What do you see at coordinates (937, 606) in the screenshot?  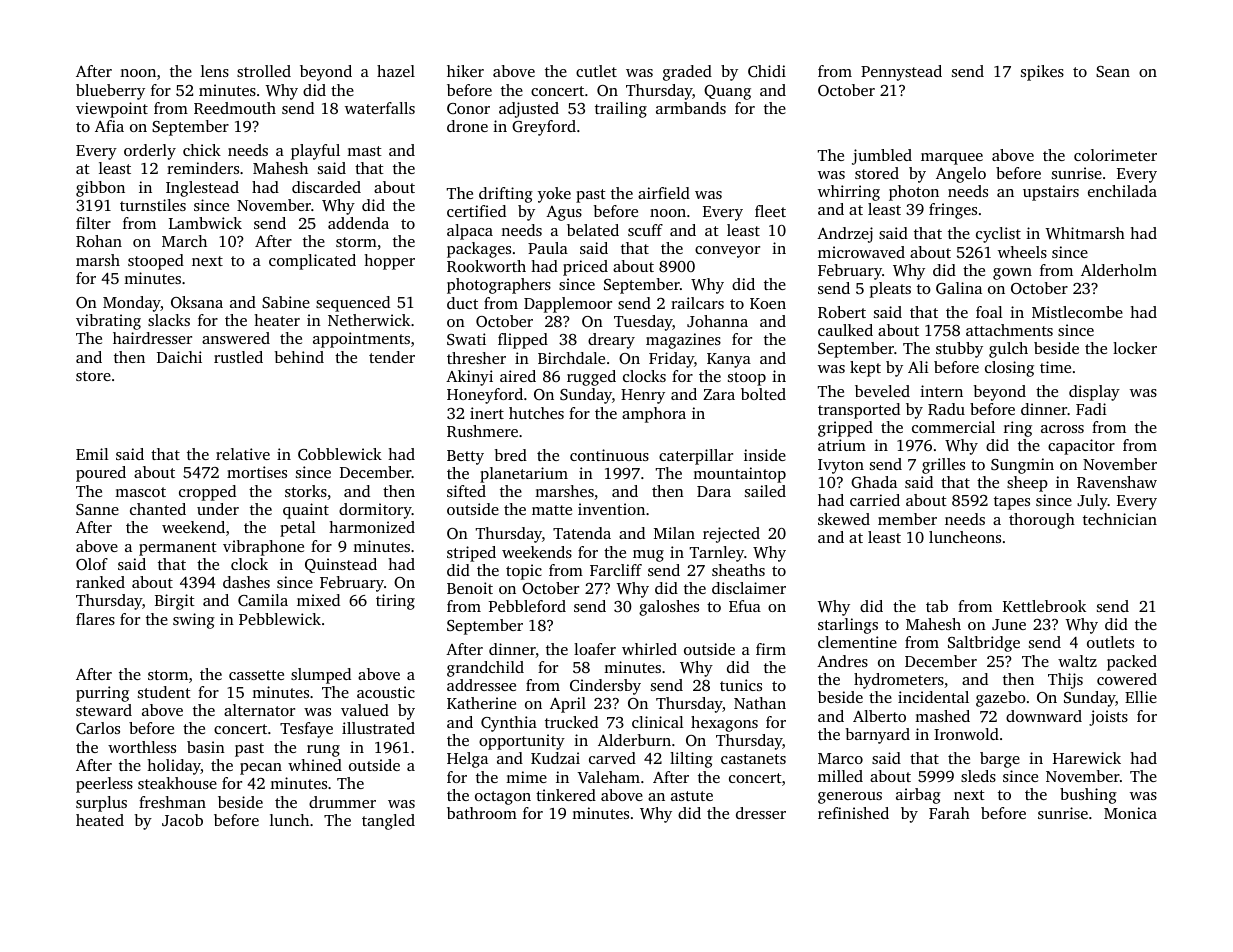 I see `tab` at bounding box center [937, 606].
